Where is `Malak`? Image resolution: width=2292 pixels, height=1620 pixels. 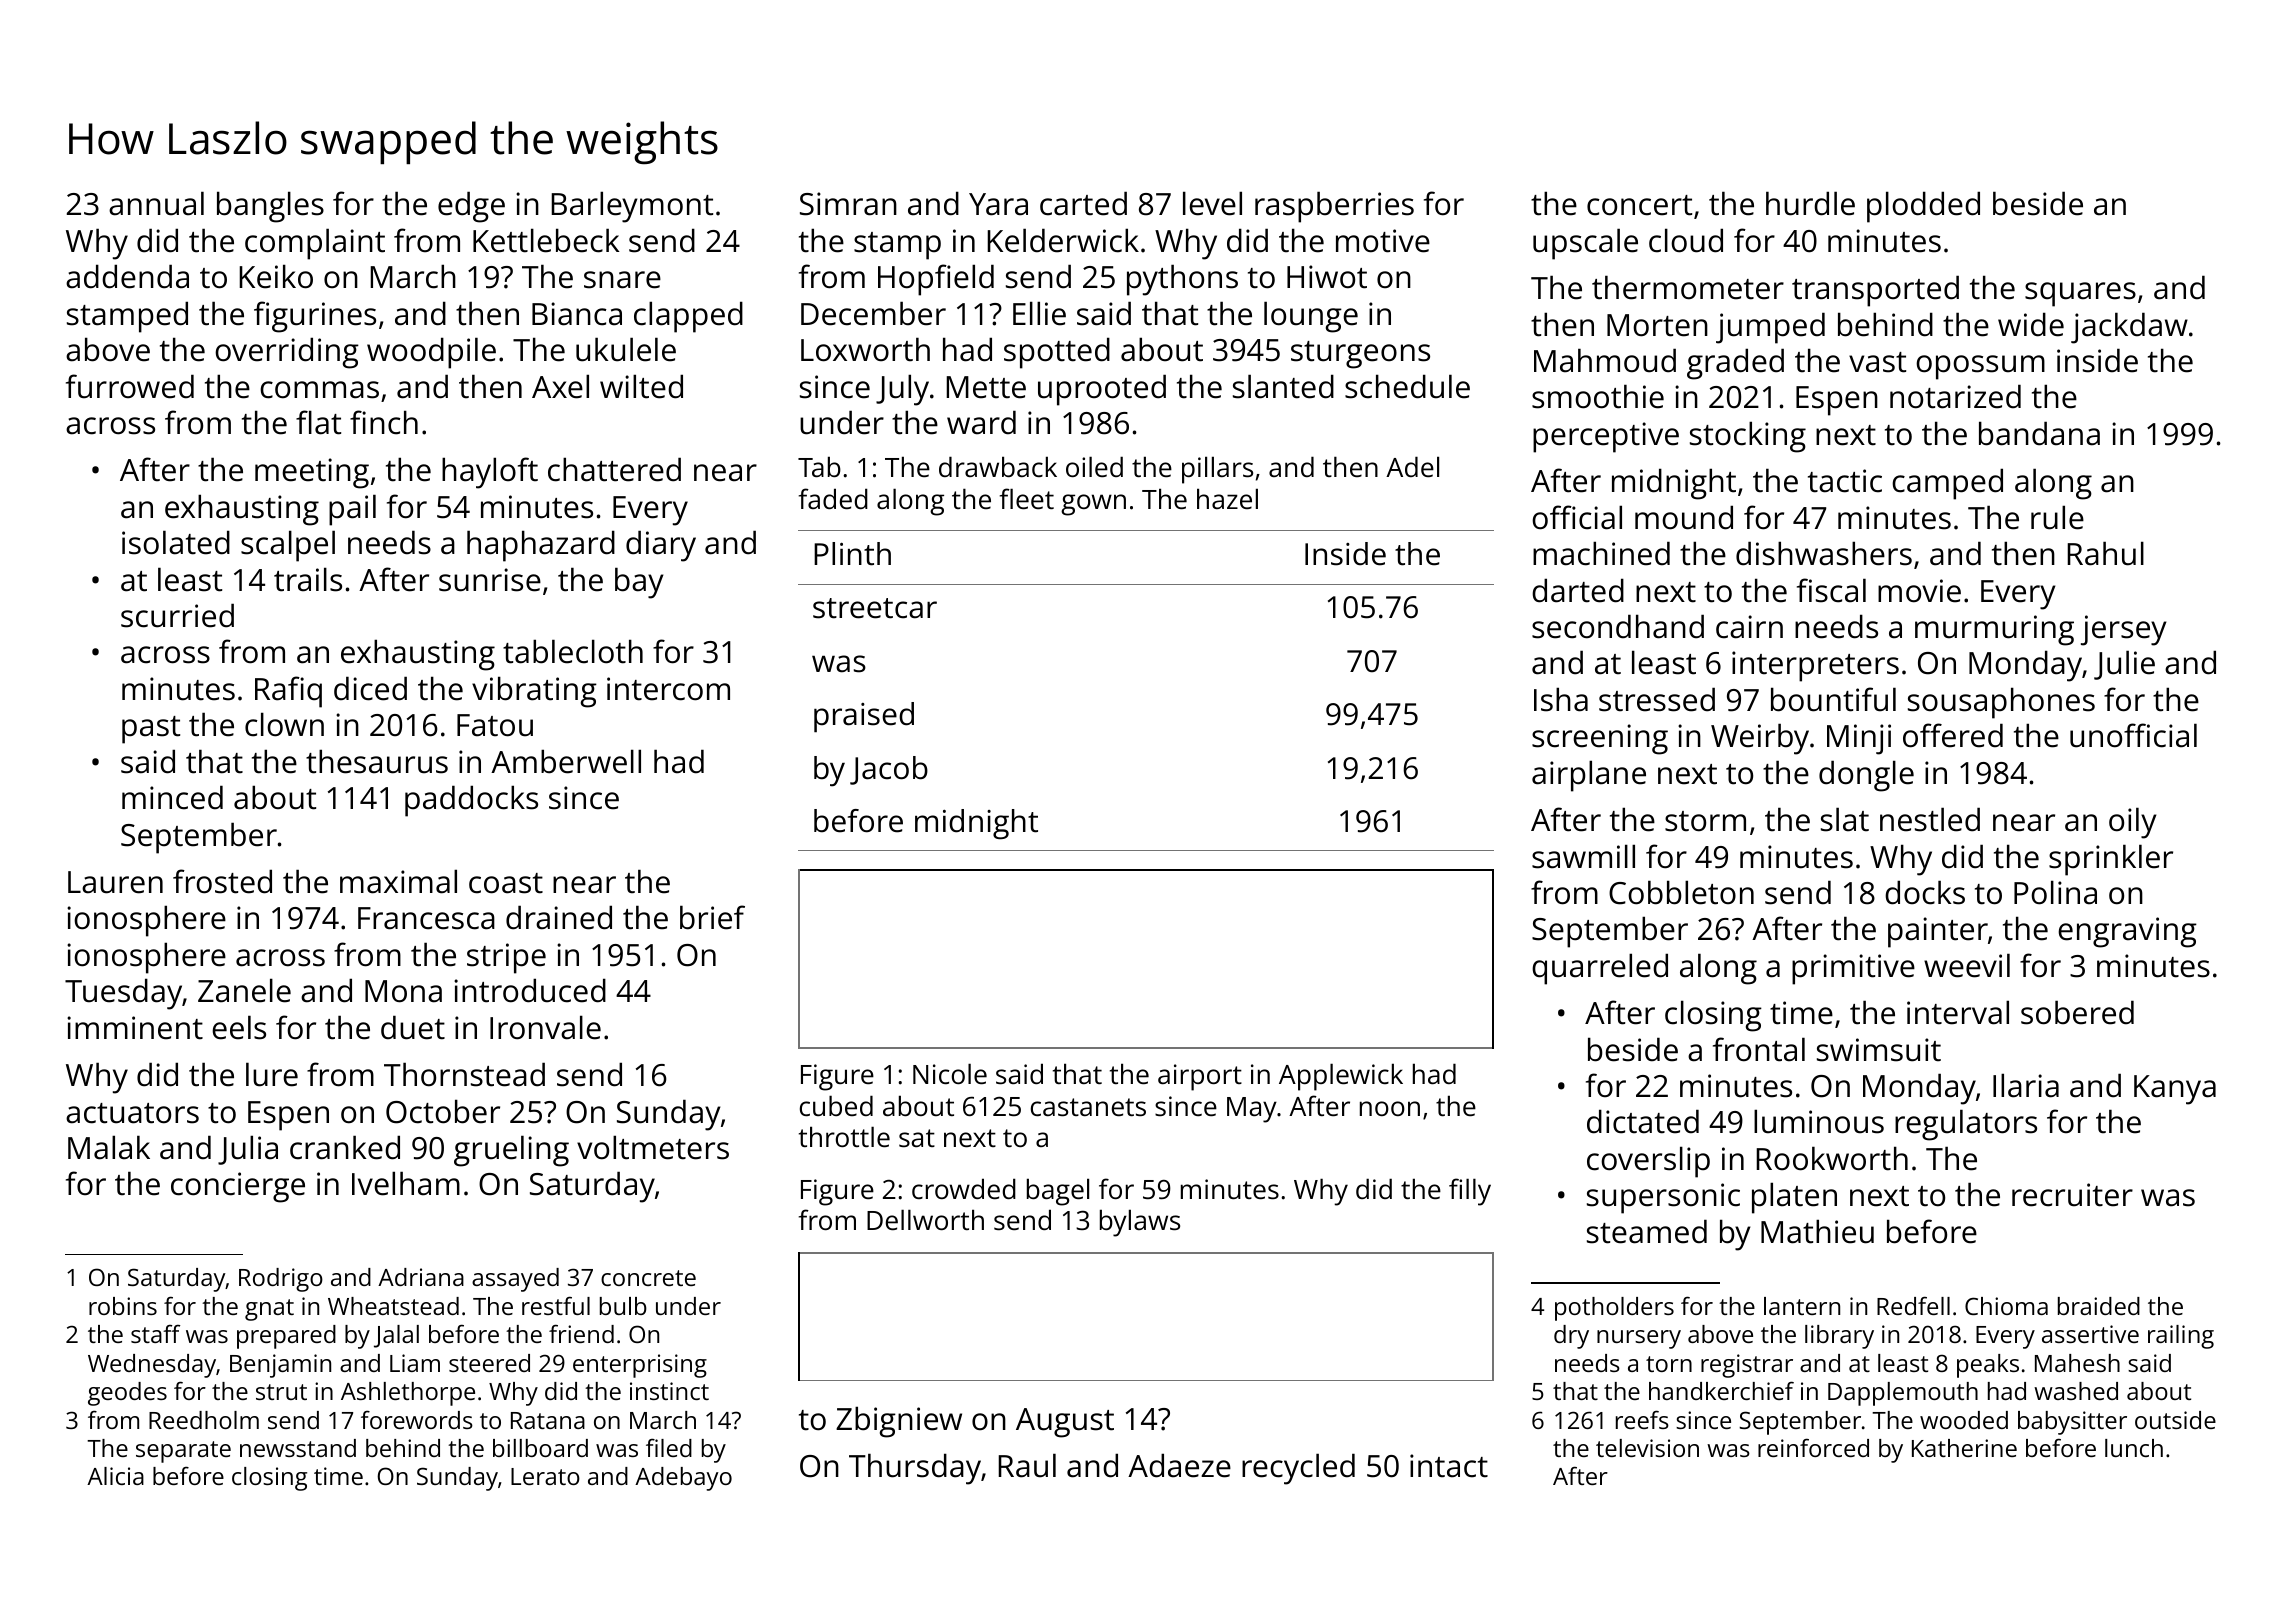 Malak is located at coordinates (109, 1147).
